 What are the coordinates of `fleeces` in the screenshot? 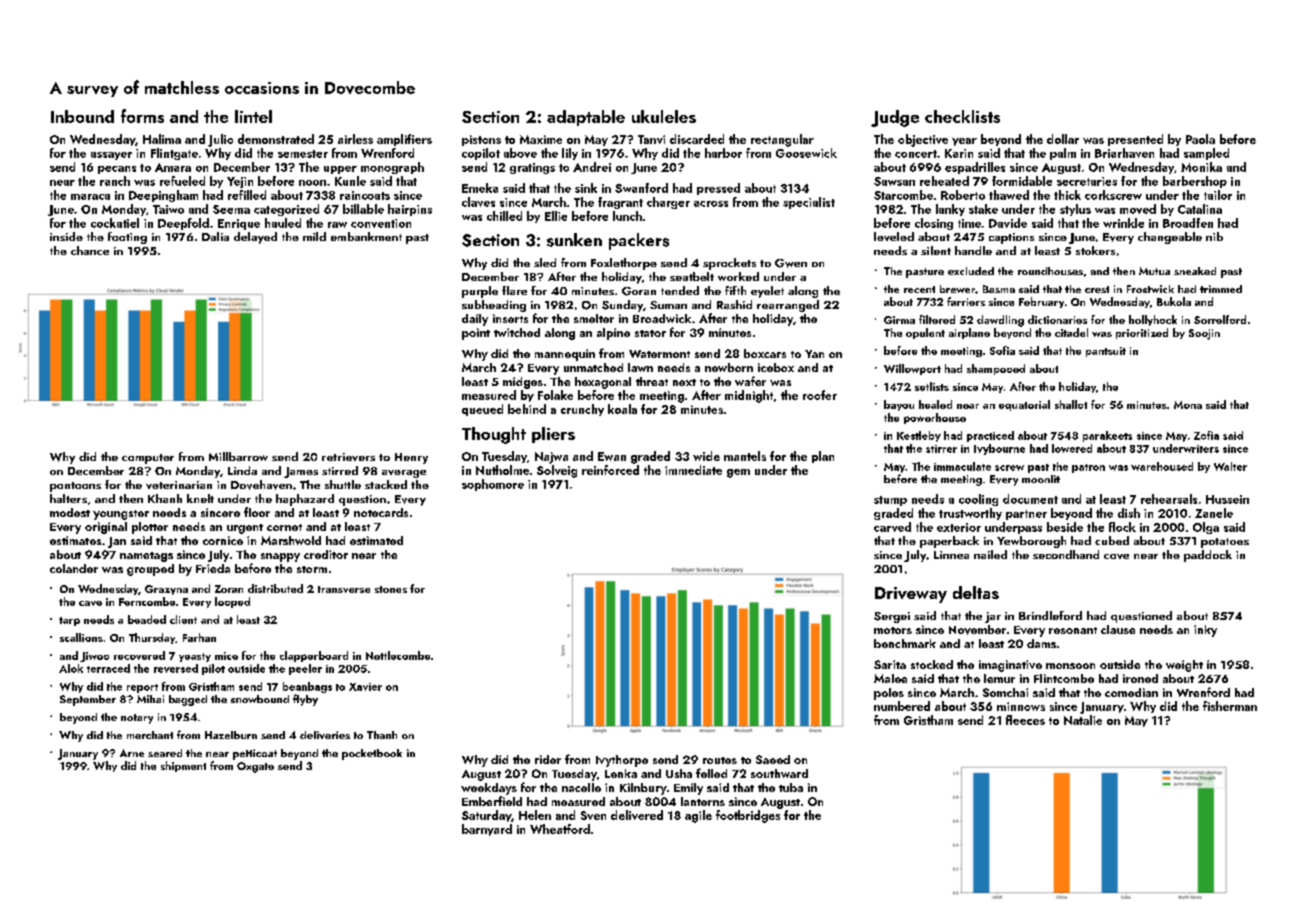 It's located at (1025, 720).
